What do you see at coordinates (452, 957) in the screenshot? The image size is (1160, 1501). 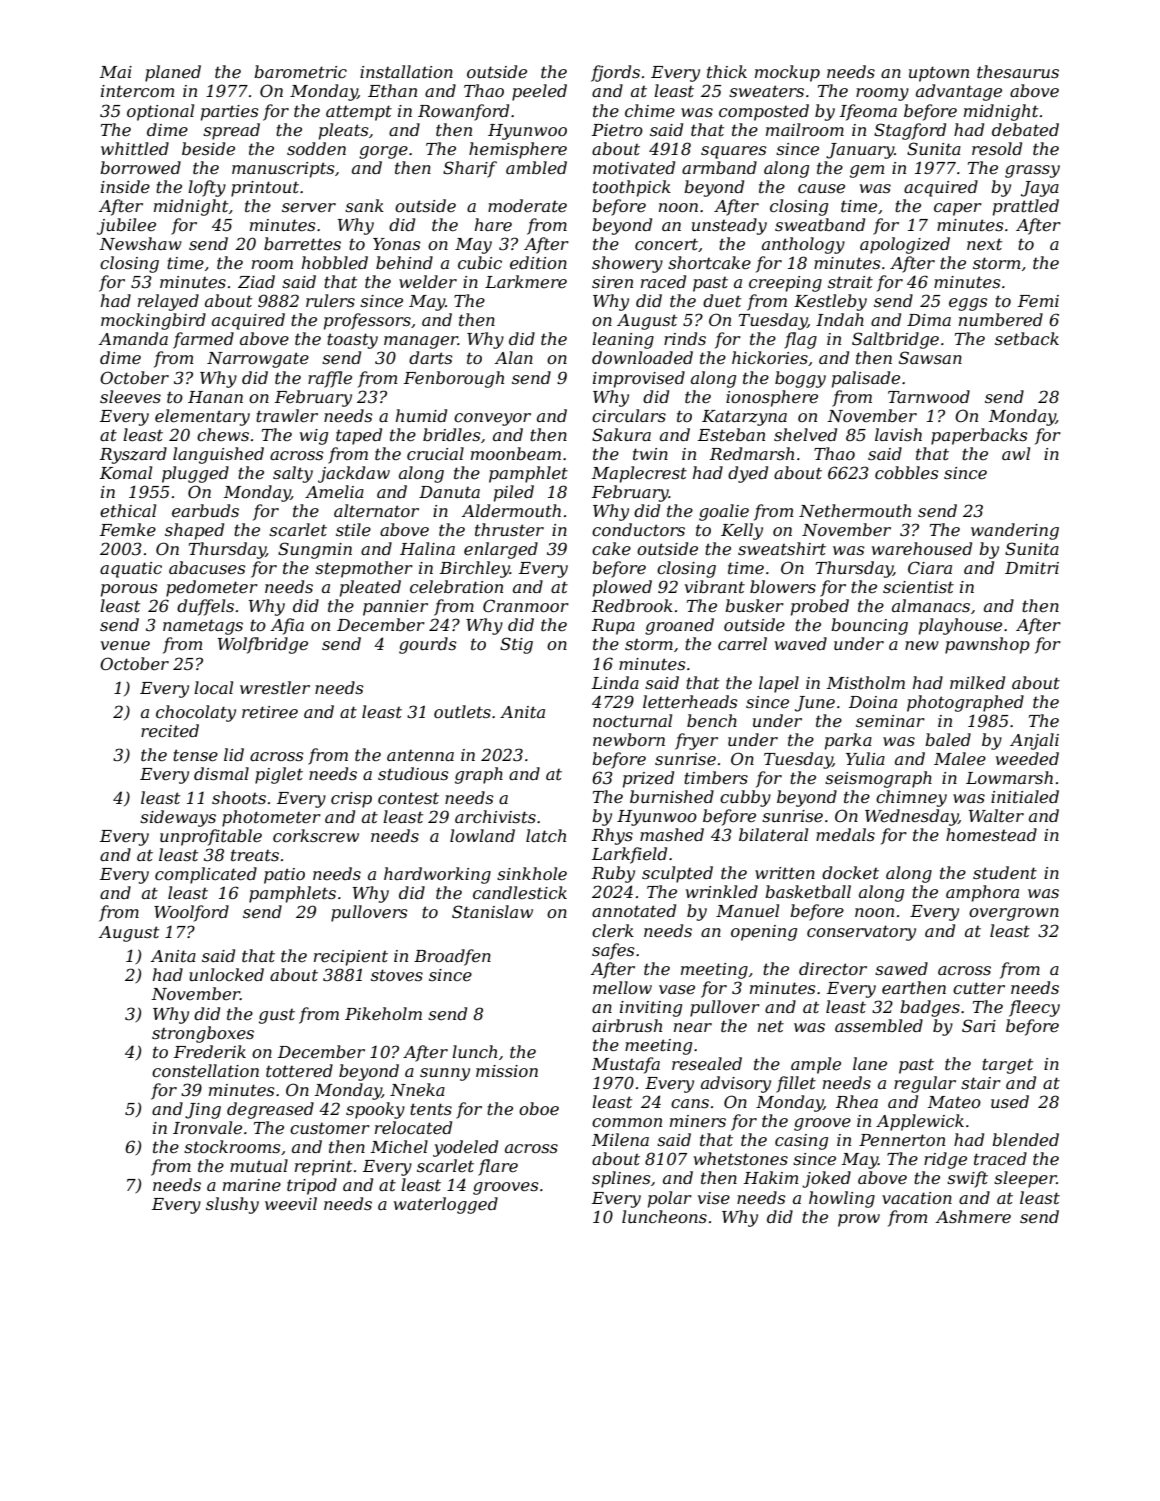 I see `Broadfen` at bounding box center [452, 957].
